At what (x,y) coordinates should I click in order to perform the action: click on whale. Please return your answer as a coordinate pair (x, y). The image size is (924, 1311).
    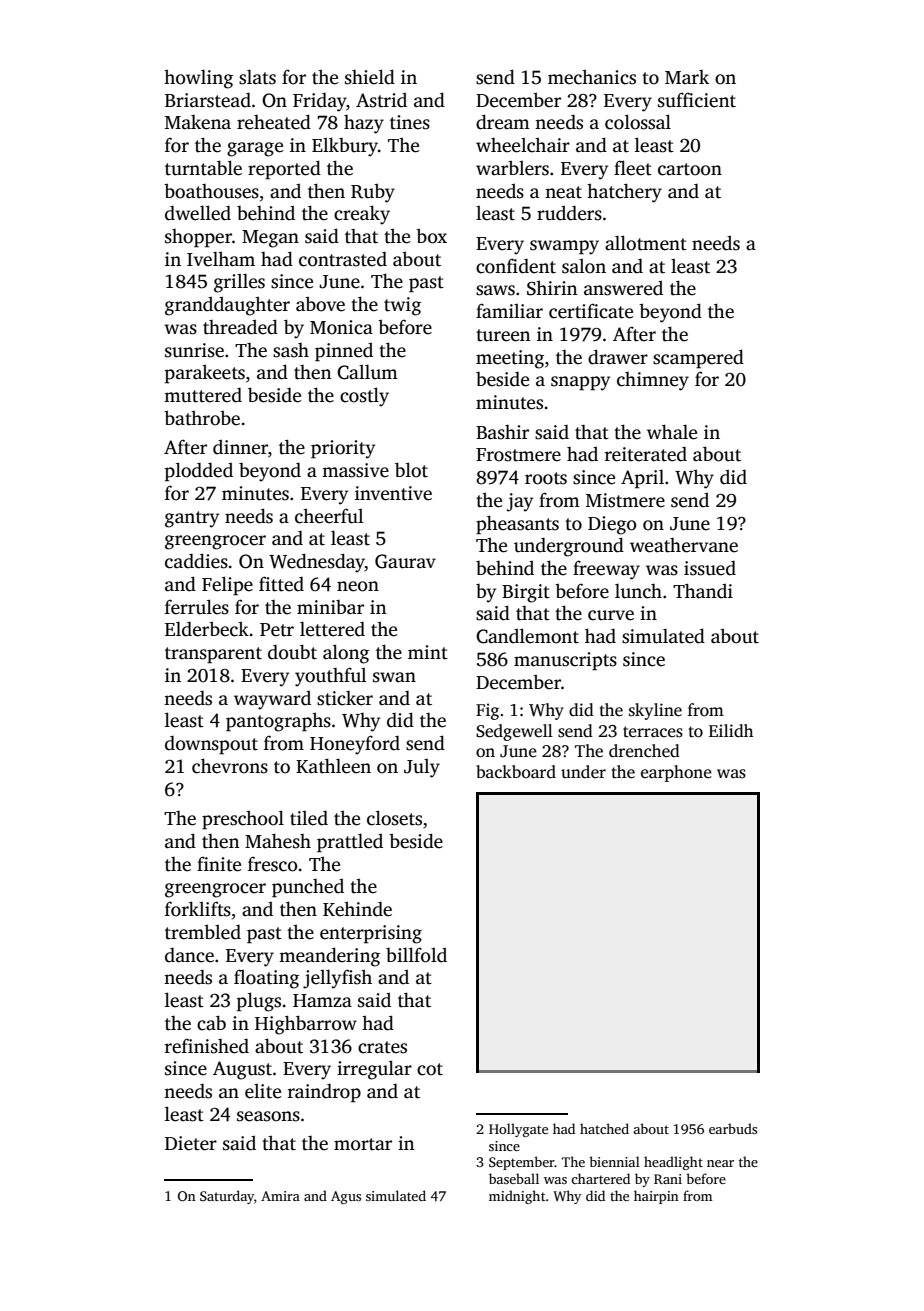
    Looking at the image, I should click on (672, 432).
